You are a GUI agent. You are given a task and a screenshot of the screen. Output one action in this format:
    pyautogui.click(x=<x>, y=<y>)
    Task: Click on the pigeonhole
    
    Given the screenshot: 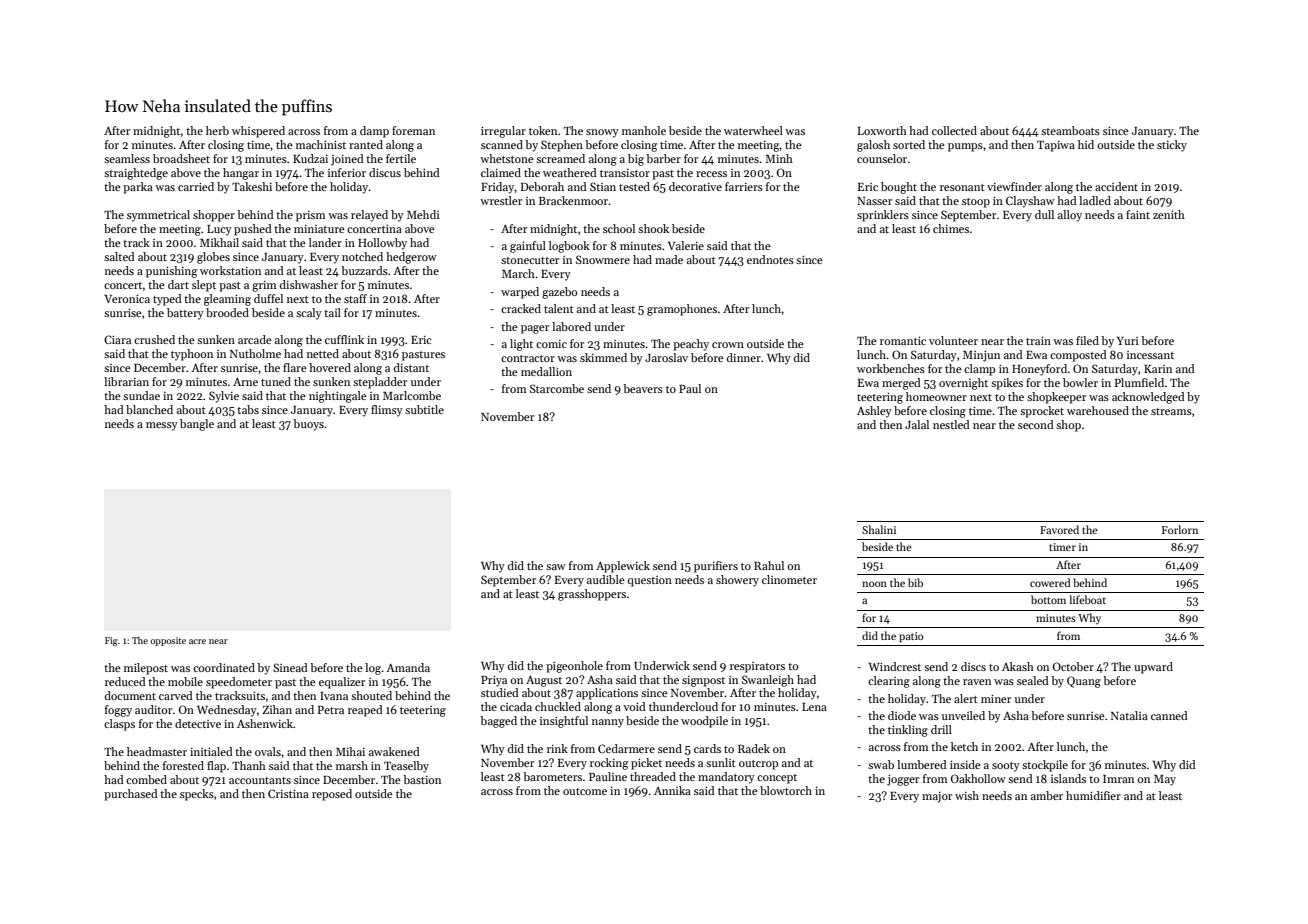 What is the action you would take?
    pyautogui.click(x=574, y=667)
